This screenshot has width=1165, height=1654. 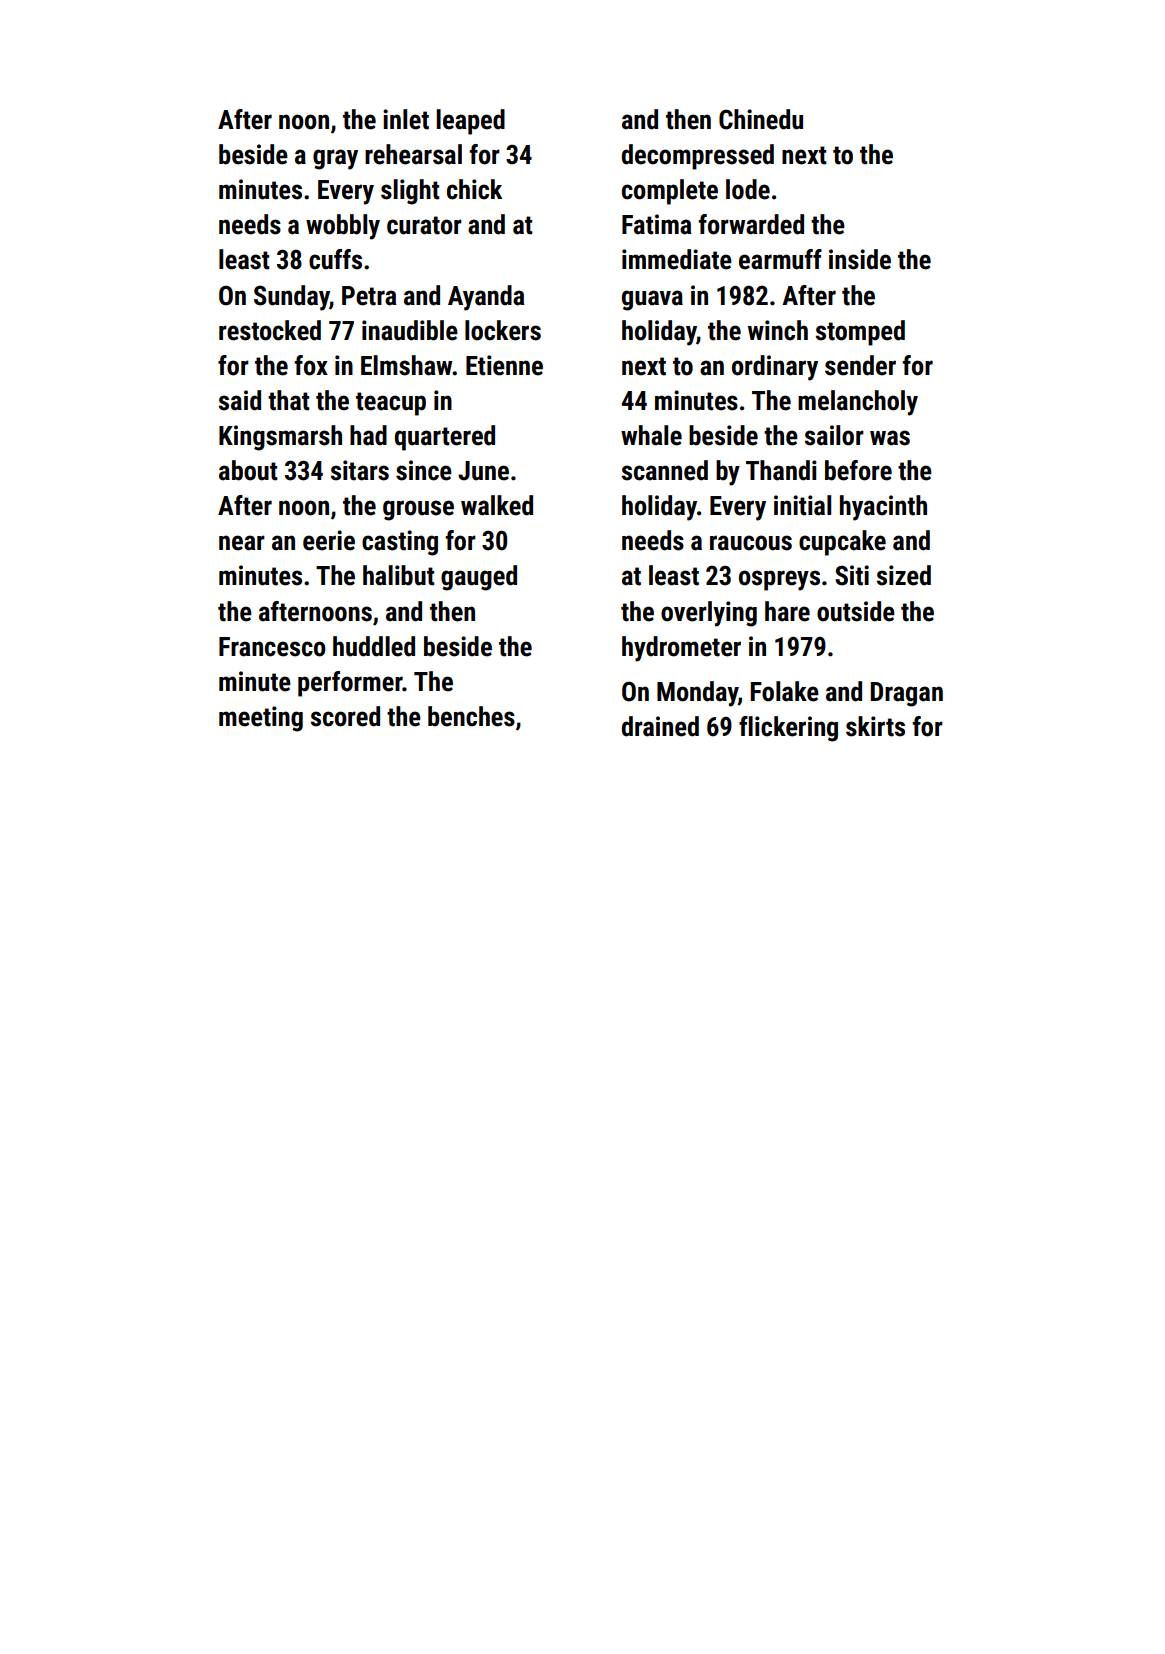 What do you see at coordinates (858, 403) in the screenshot?
I see `melancholy` at bounding box center [858, 403].
